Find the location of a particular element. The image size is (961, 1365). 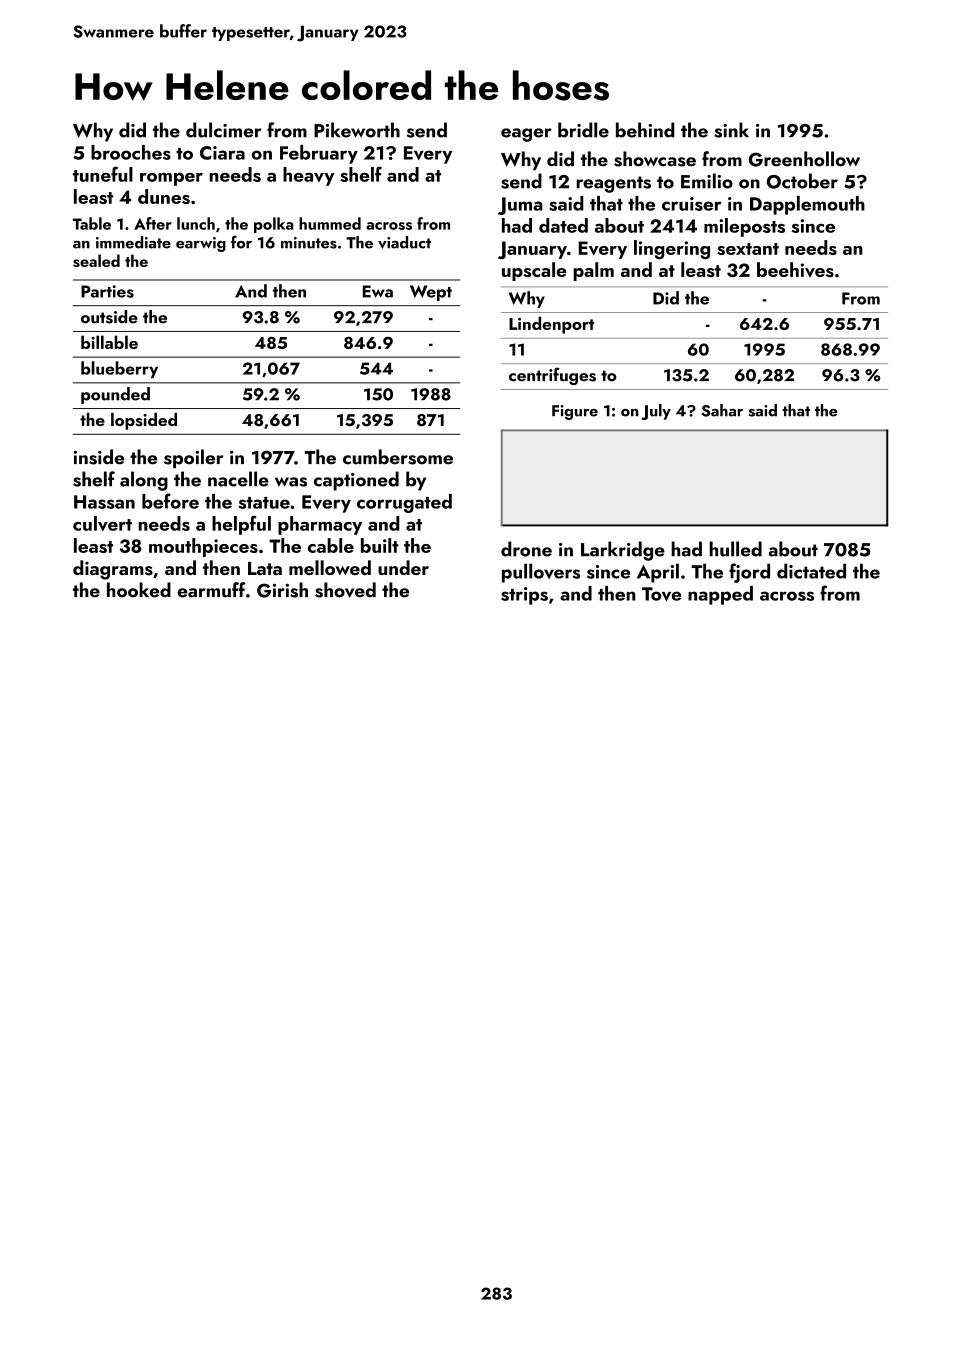

centrifuges is located at coordinates (552, 376).
